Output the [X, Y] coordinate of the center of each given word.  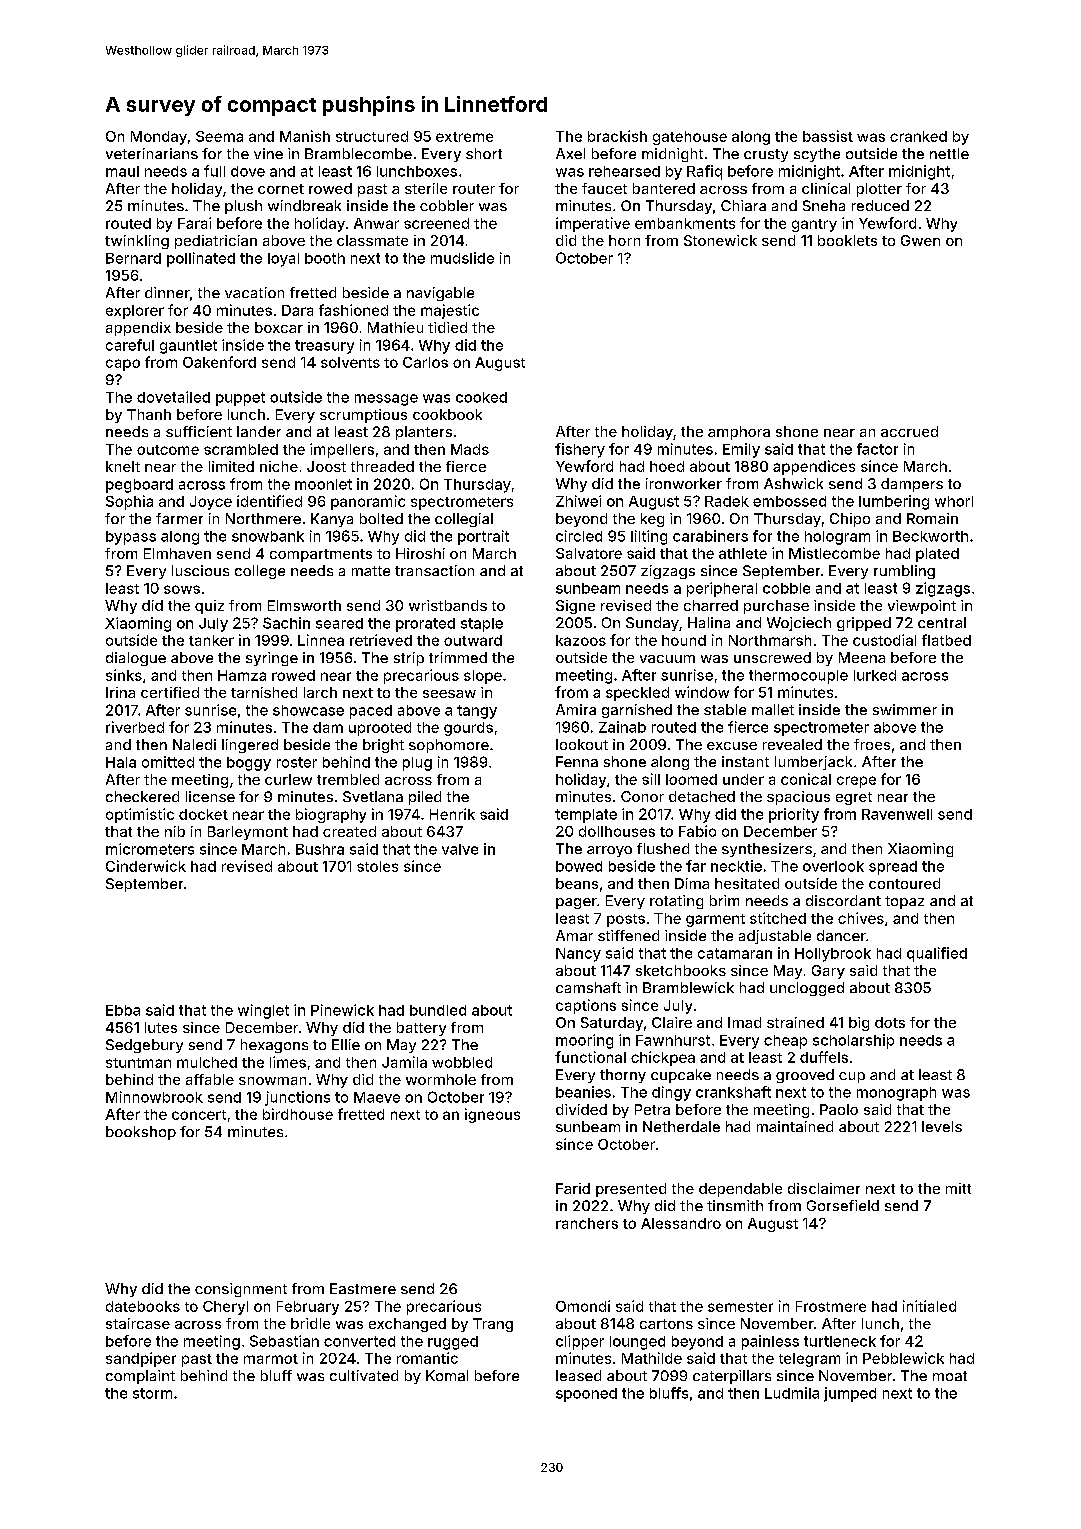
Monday [159, 138]
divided [581, 1109]
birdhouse [298, 1114]
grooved [805, 1076]
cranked [918, 136]
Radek [727, 501]
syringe [272, 659]
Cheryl [225, 1308]
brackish [617, 136]
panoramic [368, 502]
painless [770, 1342]
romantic [427, 1358]
